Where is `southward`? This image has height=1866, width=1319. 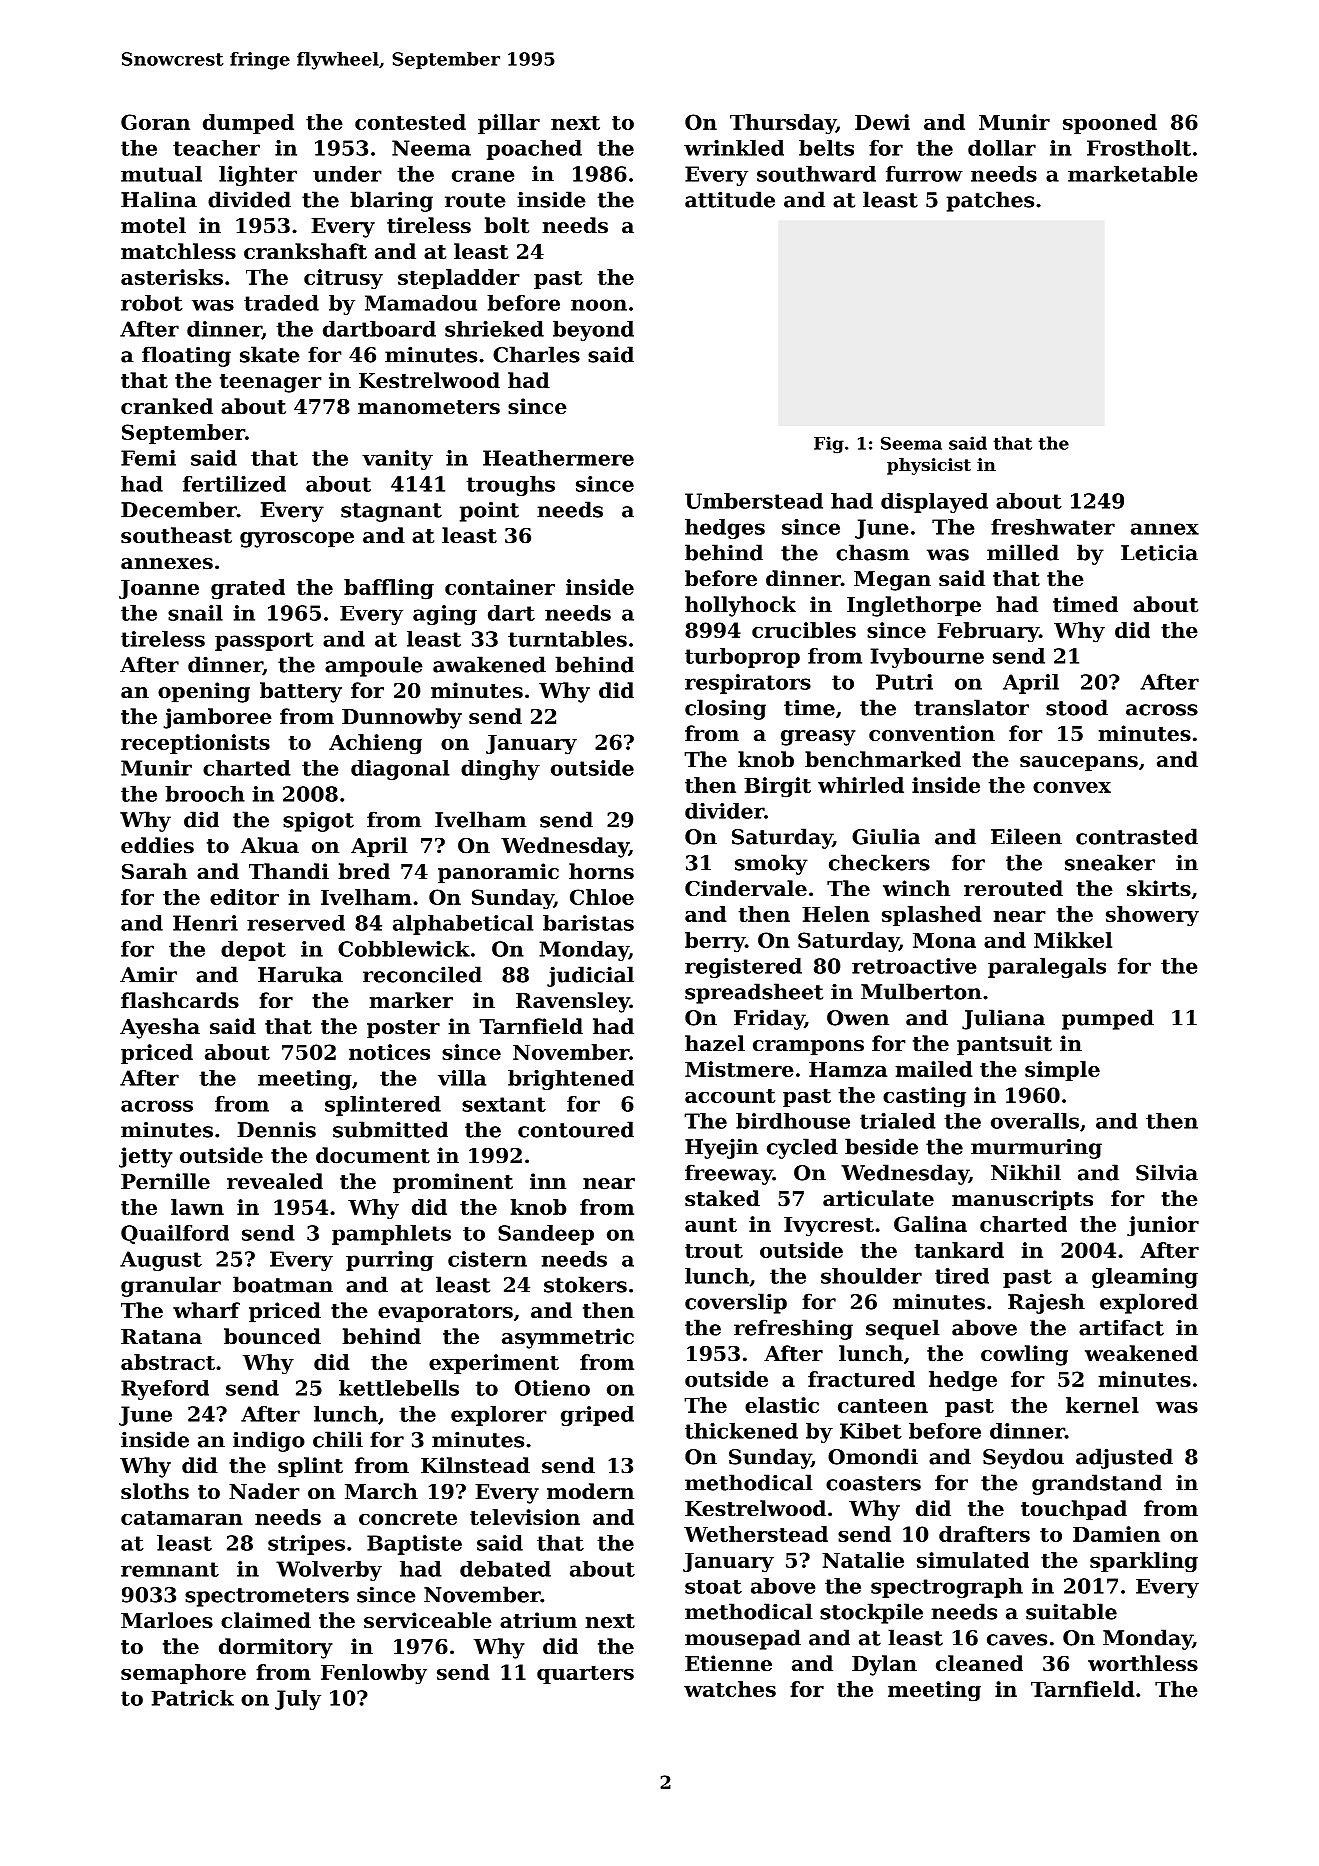 southward is located at coordinates (816, 174).
